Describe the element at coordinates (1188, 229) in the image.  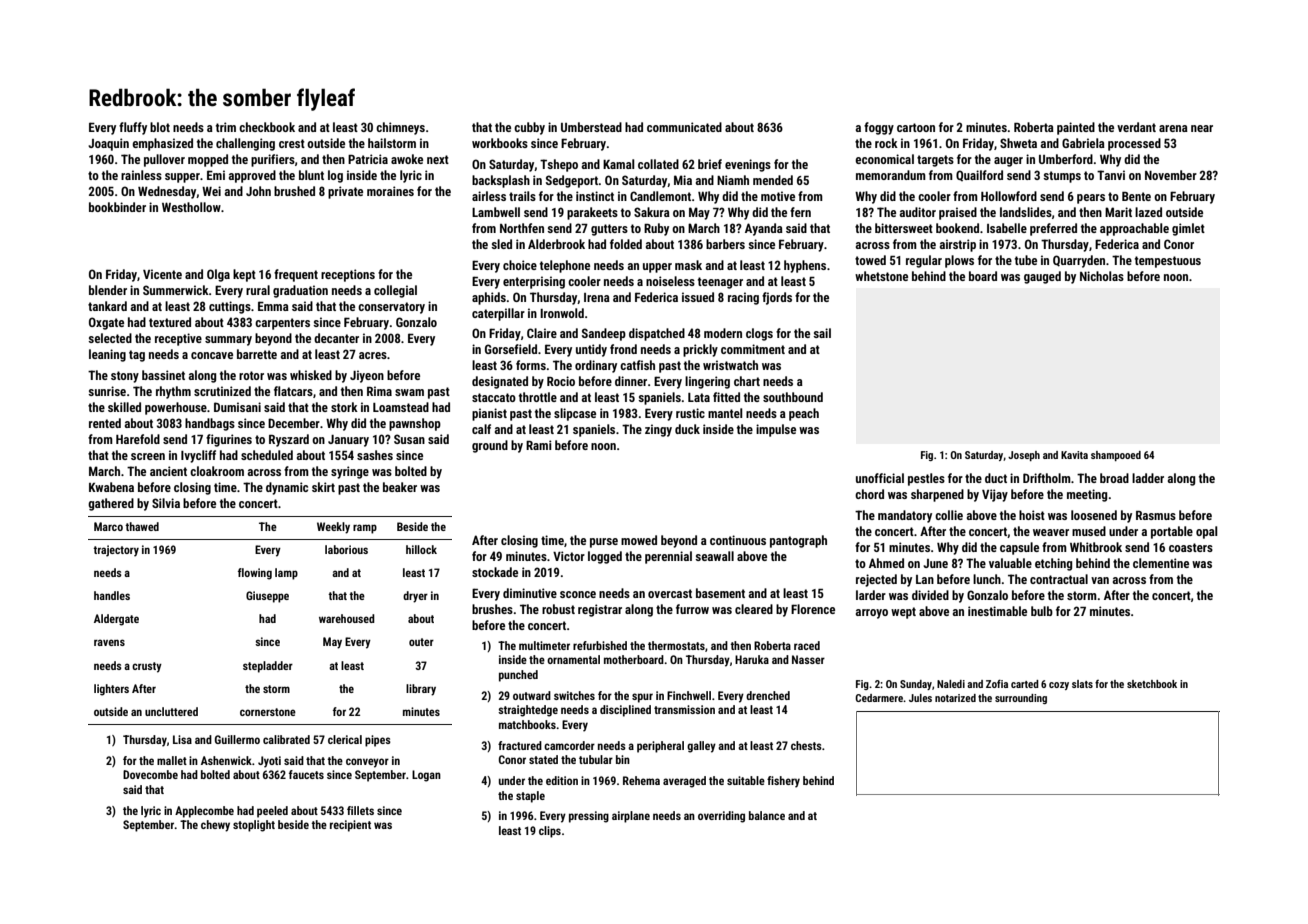
I see `gimlet` at that location.
